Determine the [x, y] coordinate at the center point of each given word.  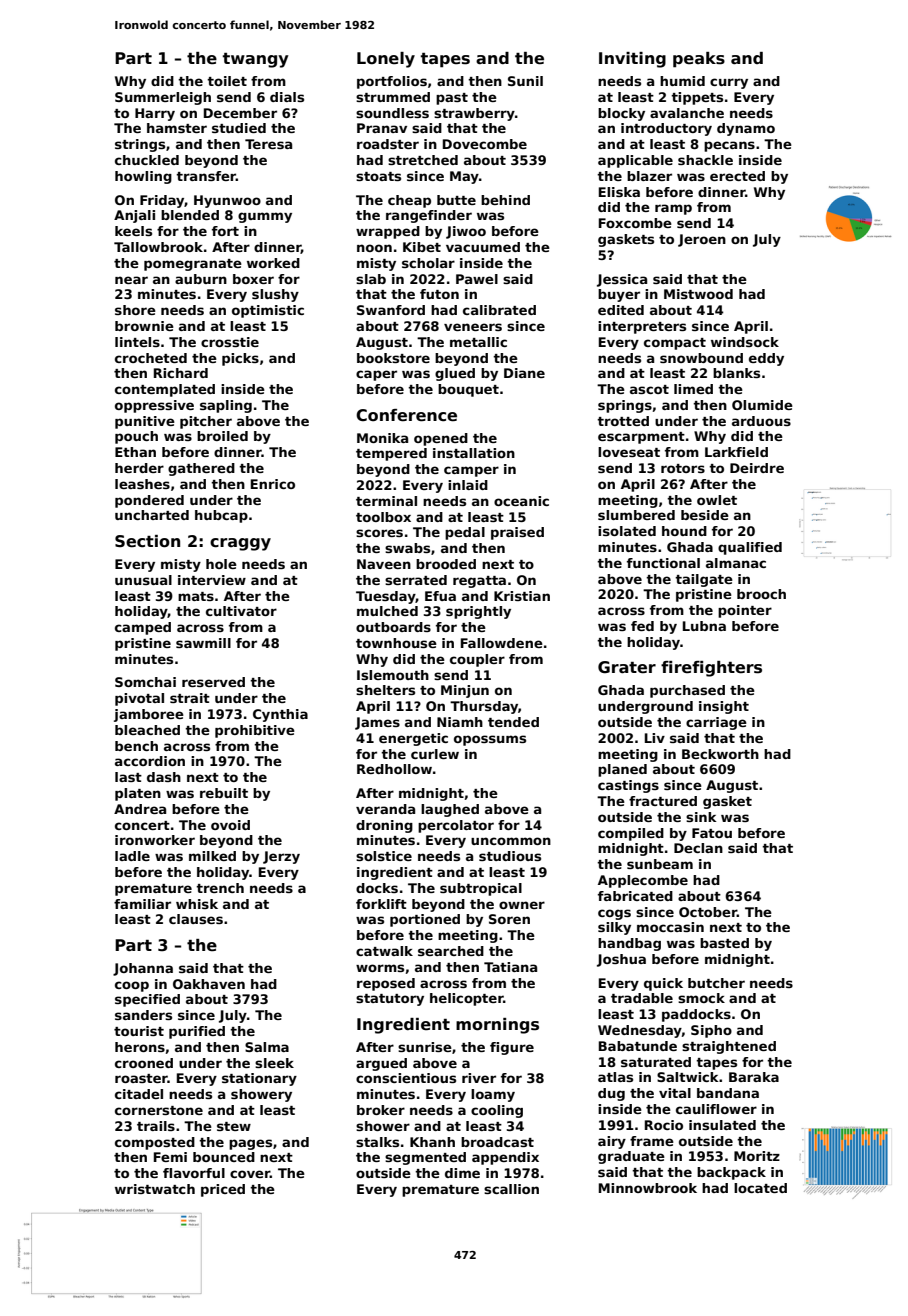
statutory [390, 1000]
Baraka [754, 1077]
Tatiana [510, 967]
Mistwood [698, 294]
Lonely [386, 60]
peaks [699, 60]
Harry [155, 114]
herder [139, 468]
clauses [196, 919]
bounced [224, 1157]
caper [376, 375]
